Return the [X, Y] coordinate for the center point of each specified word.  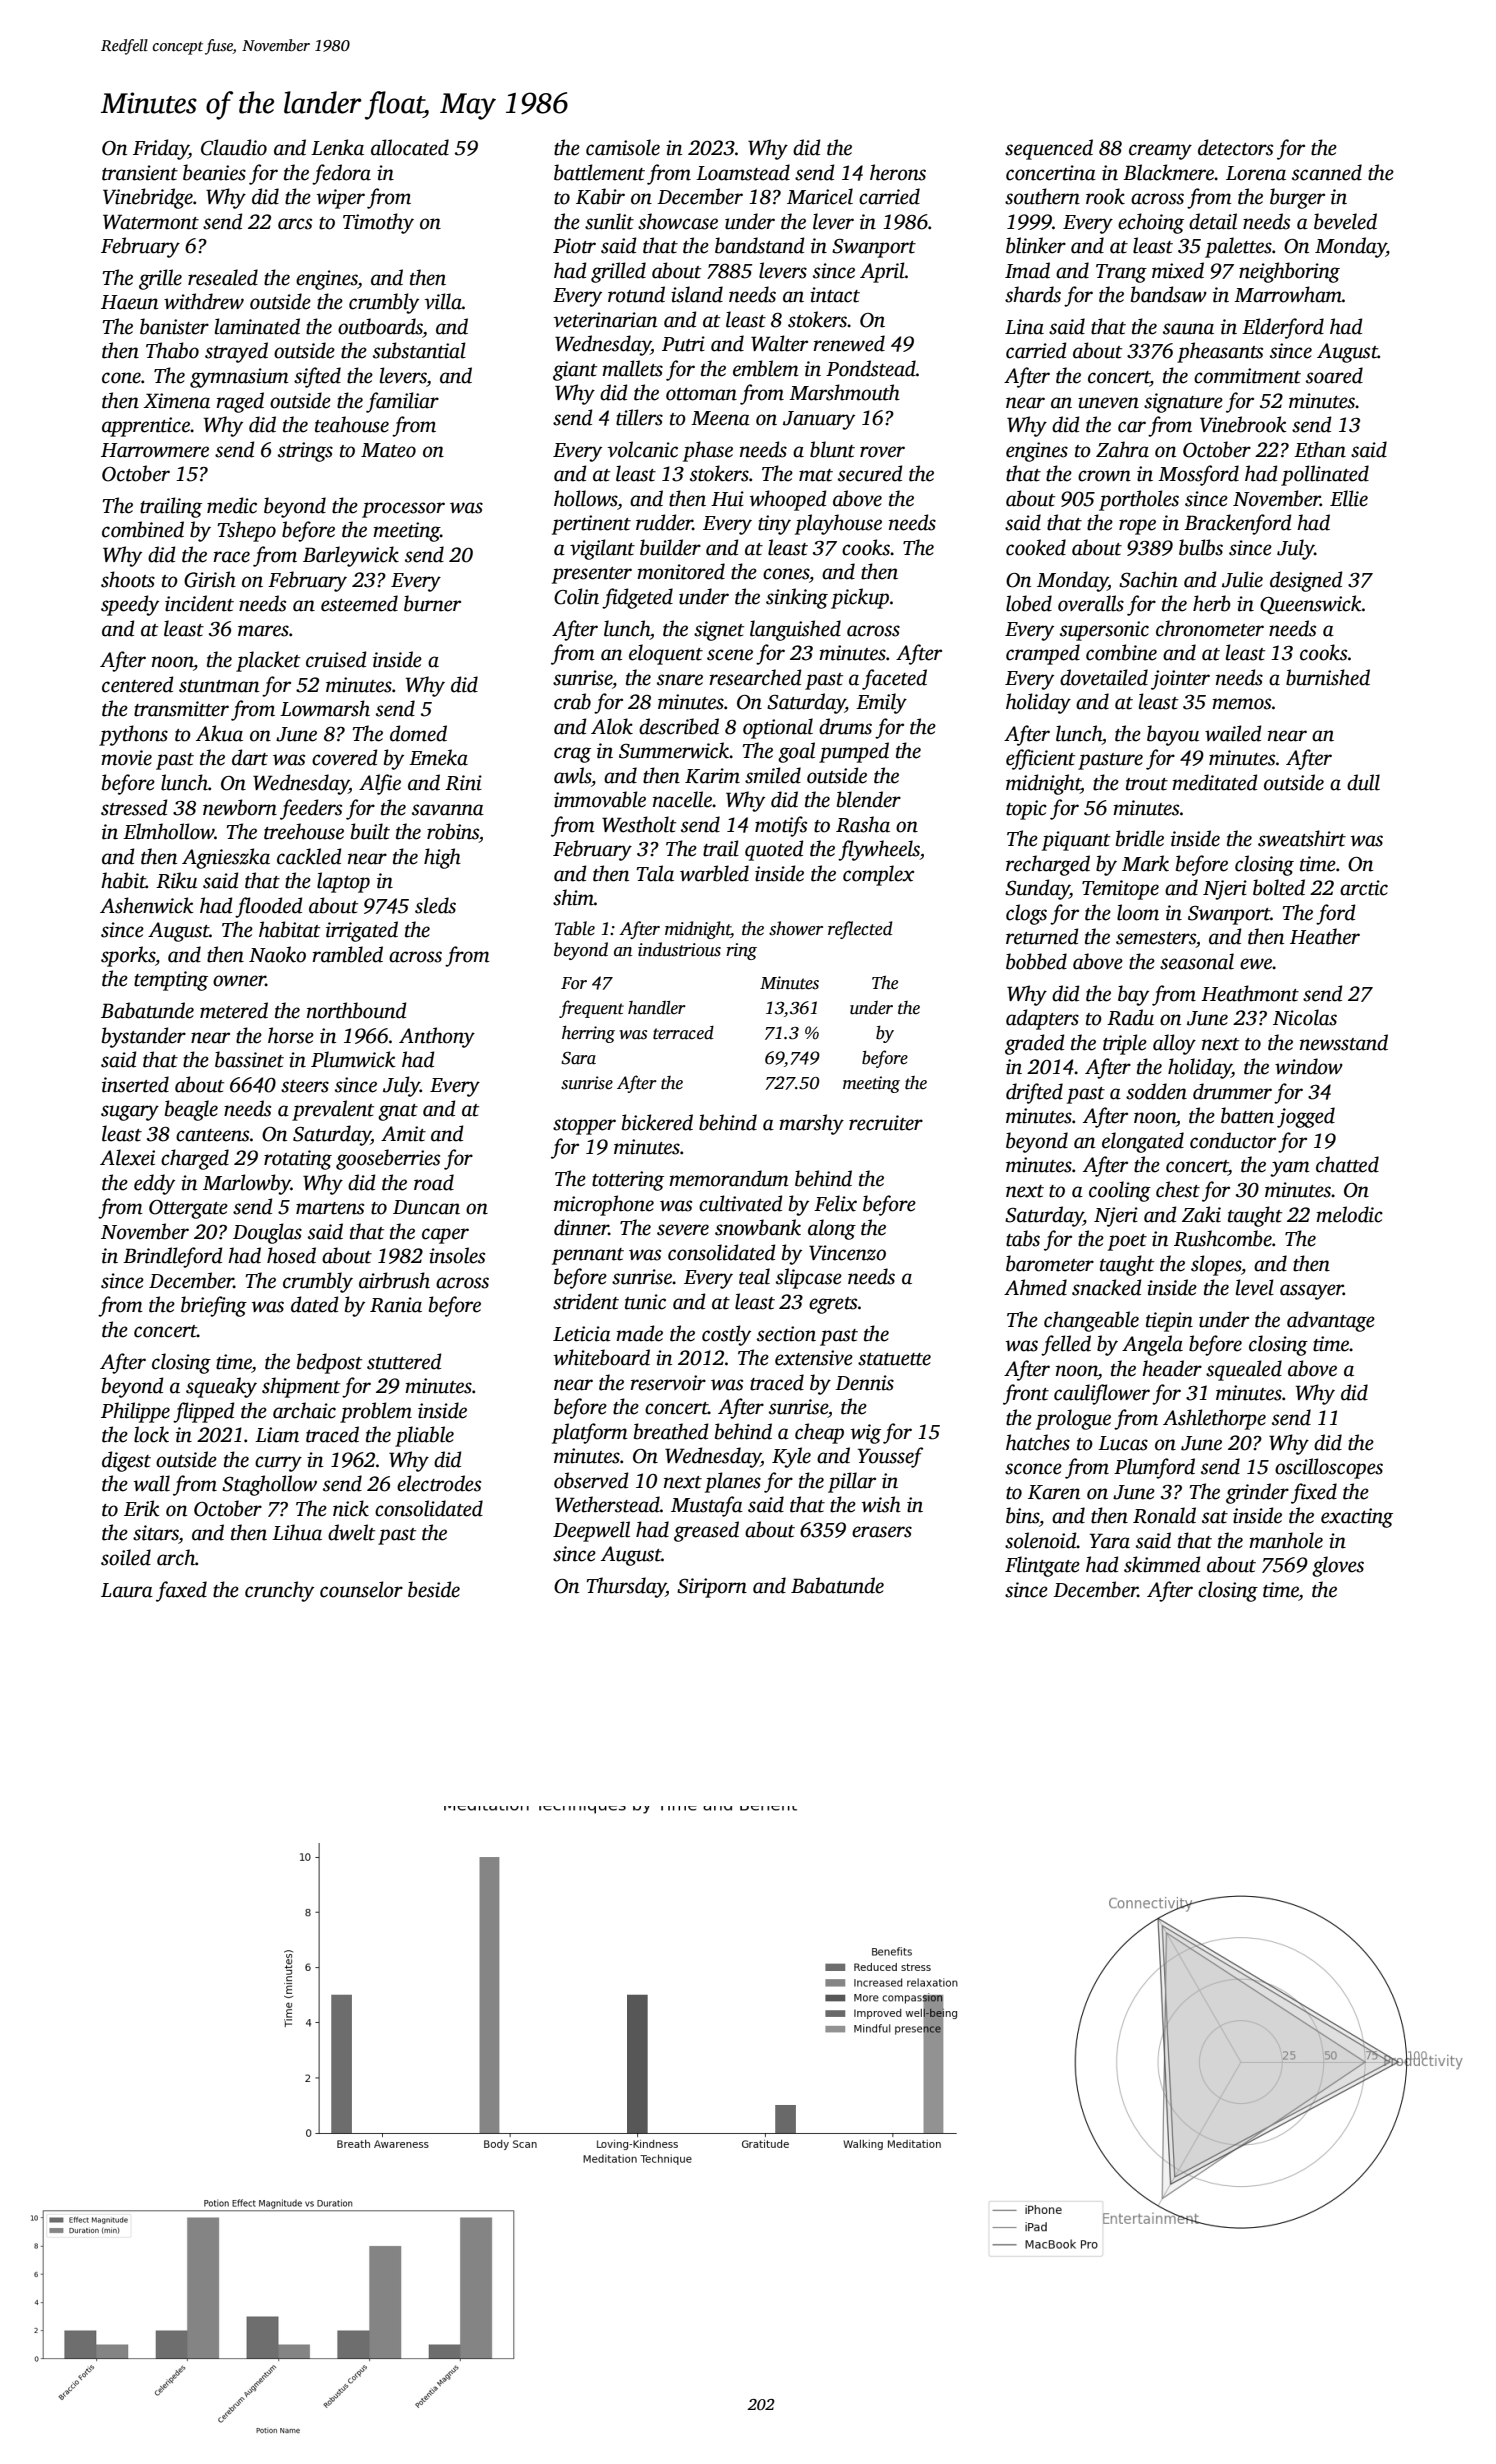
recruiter [886, 1123]
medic [232, 505]
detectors [1235, 147]
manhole [1286, 1540]
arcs [295, 224]
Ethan [1320, 449]
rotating [298, 1160]
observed [591, 1480]
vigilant [602, 549]
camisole [623, 147]
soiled [126, 1557]
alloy [1174, 1044]
